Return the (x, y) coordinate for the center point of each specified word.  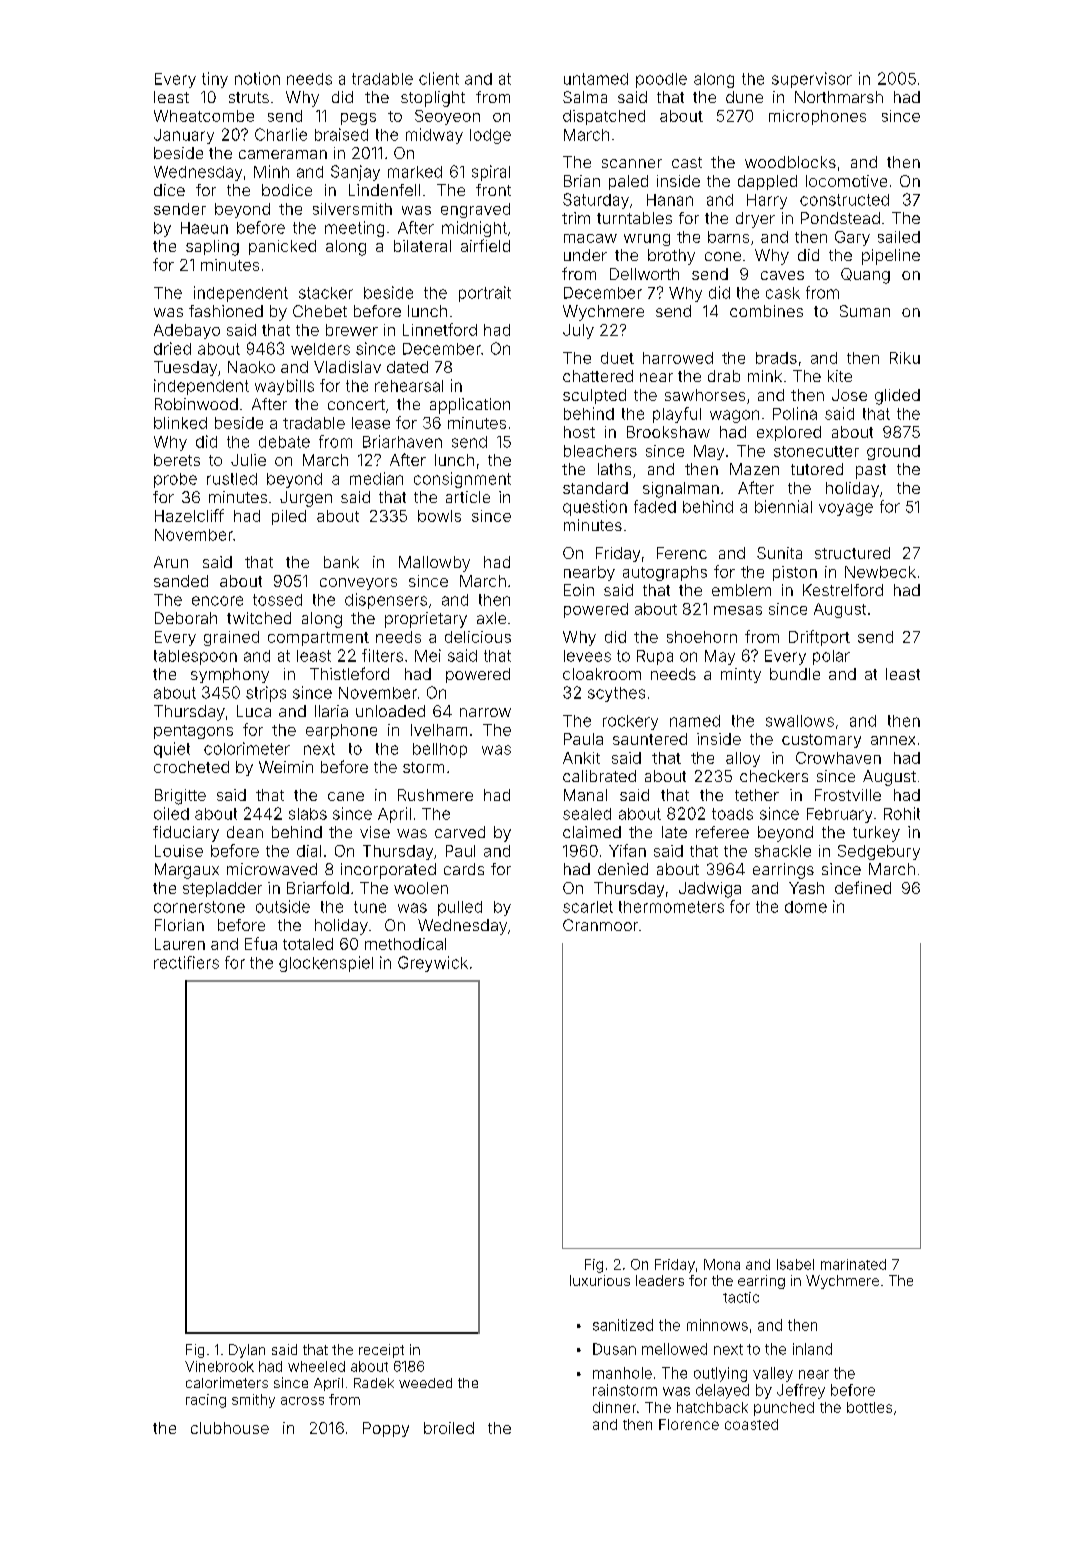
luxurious (600, 1280)
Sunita (779, 553)
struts (249, 97)
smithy (253, 1401)
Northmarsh (839, 97)
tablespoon (195, 657)
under (585, 255)
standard (595, 488)
